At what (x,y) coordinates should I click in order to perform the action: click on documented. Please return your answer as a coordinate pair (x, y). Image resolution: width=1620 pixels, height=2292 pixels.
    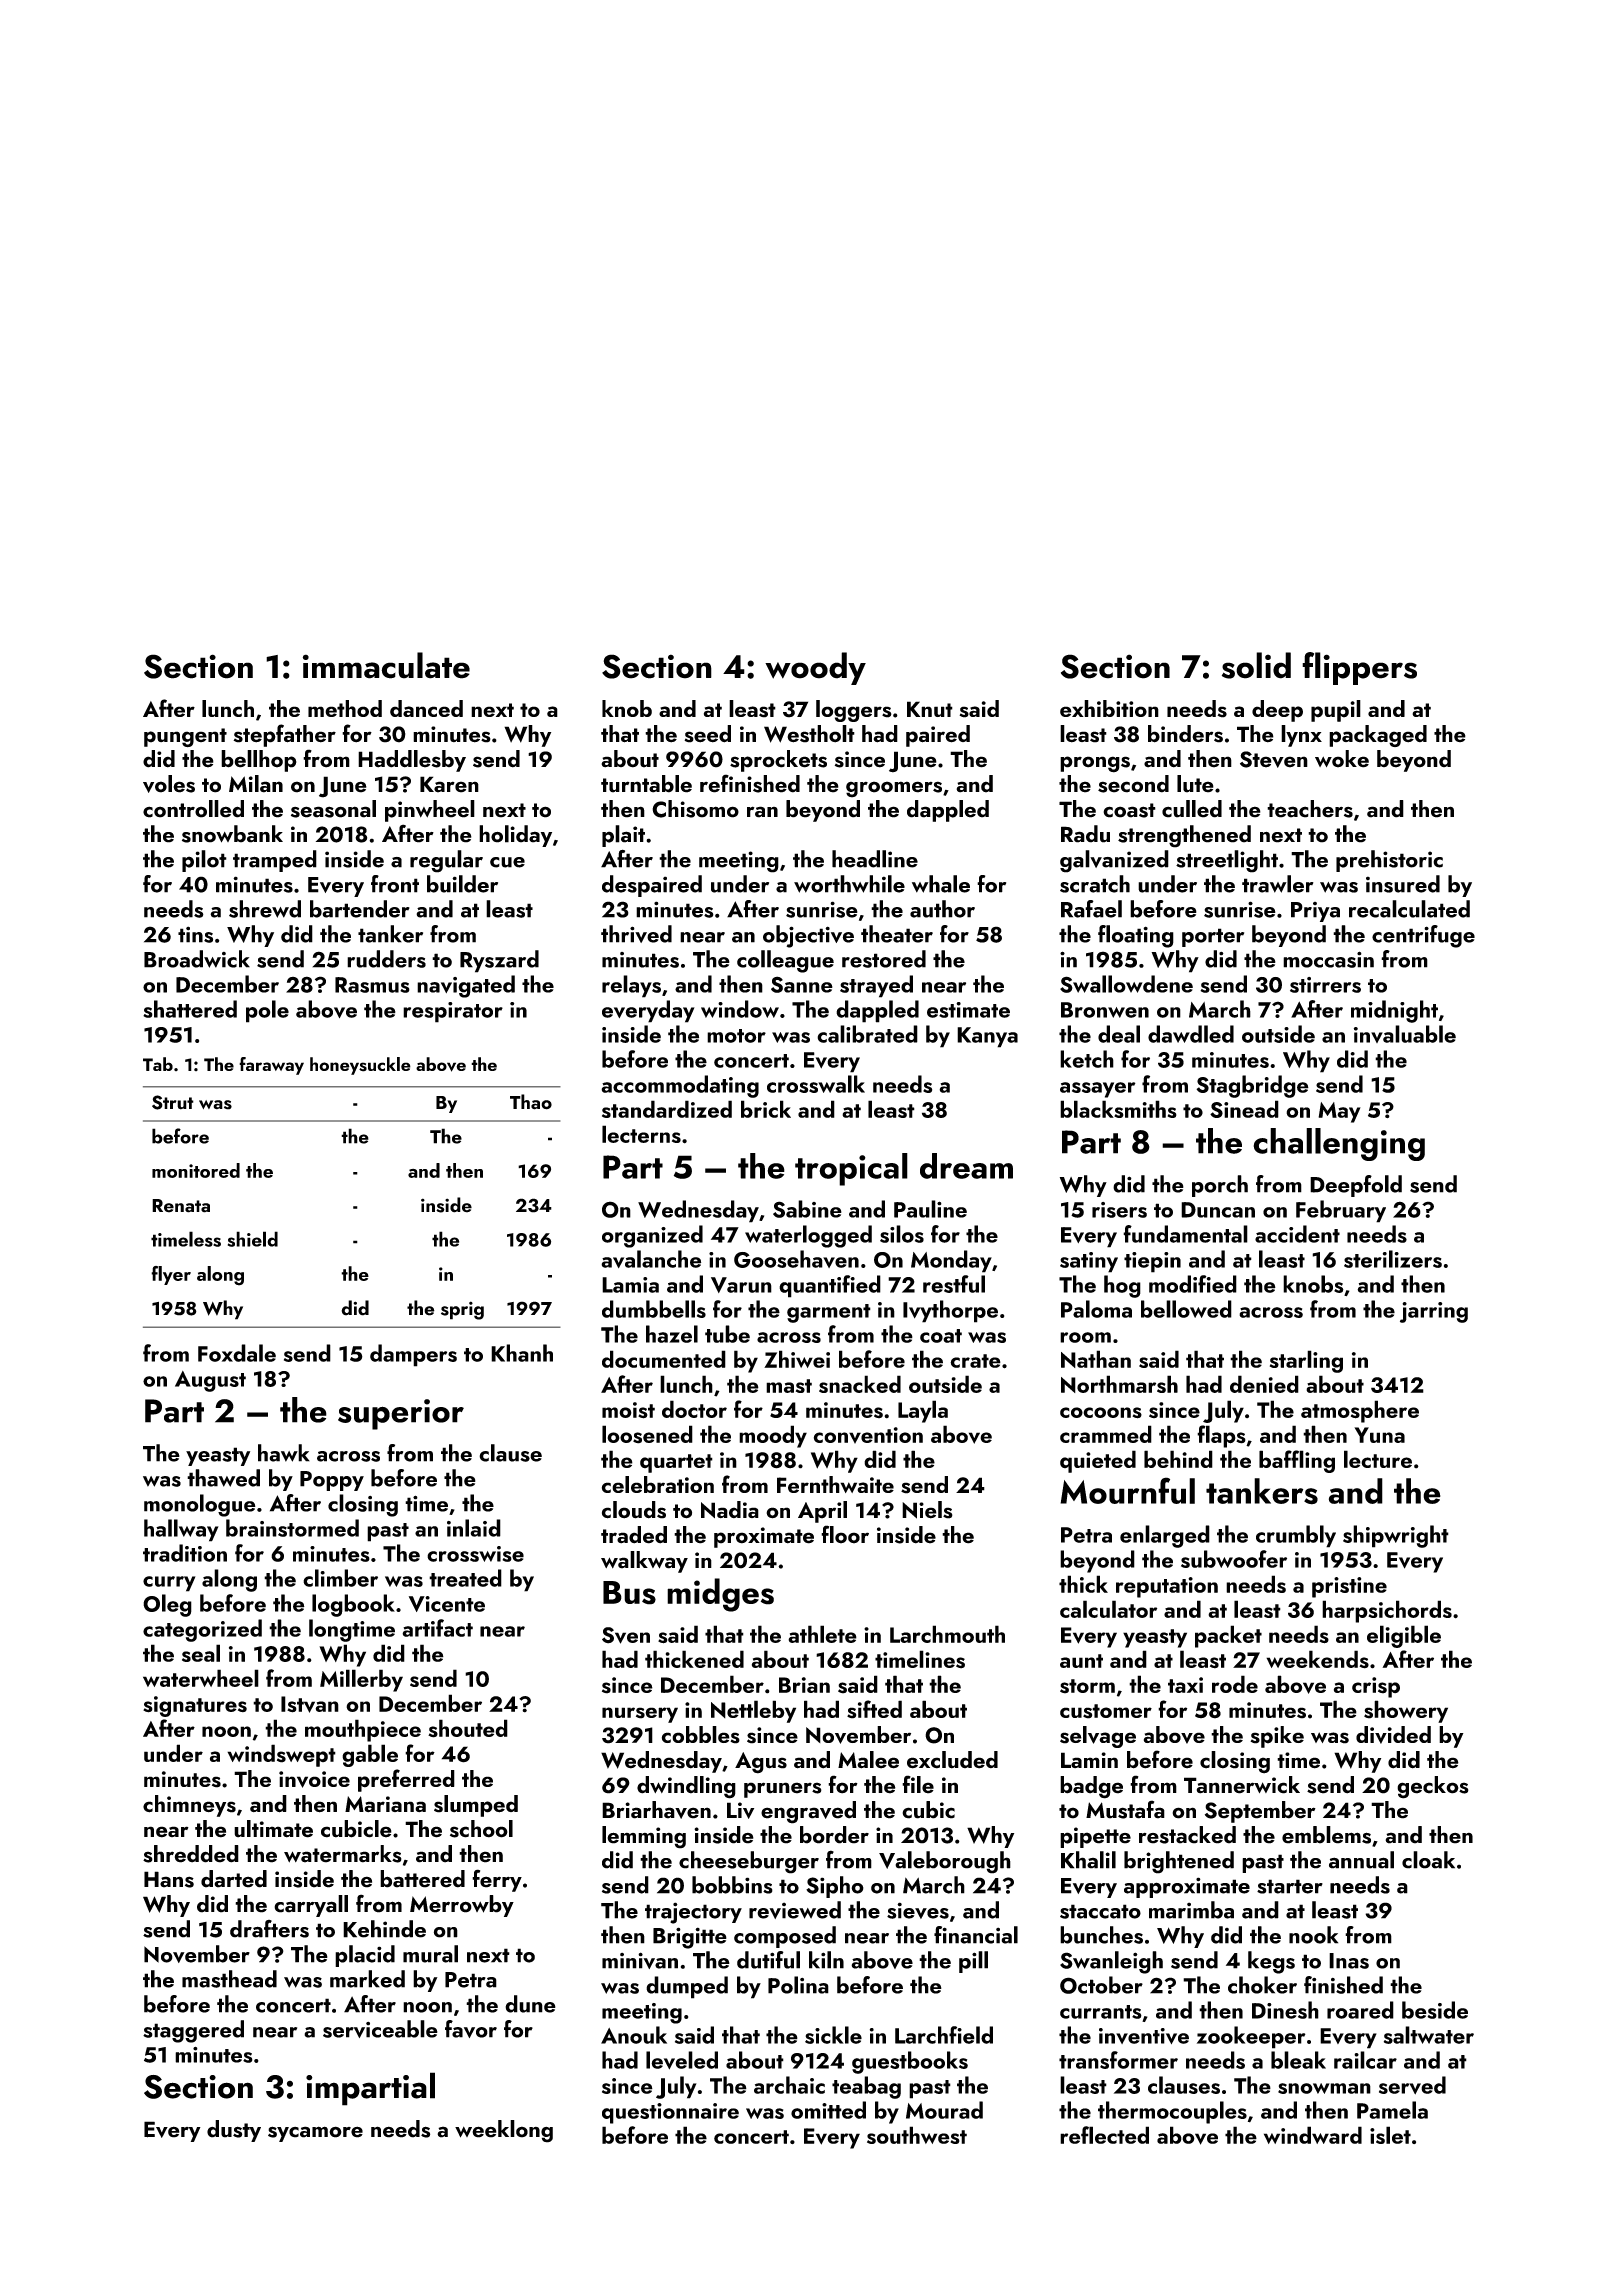
    Looking at the image, I should click on (664, 1359).
